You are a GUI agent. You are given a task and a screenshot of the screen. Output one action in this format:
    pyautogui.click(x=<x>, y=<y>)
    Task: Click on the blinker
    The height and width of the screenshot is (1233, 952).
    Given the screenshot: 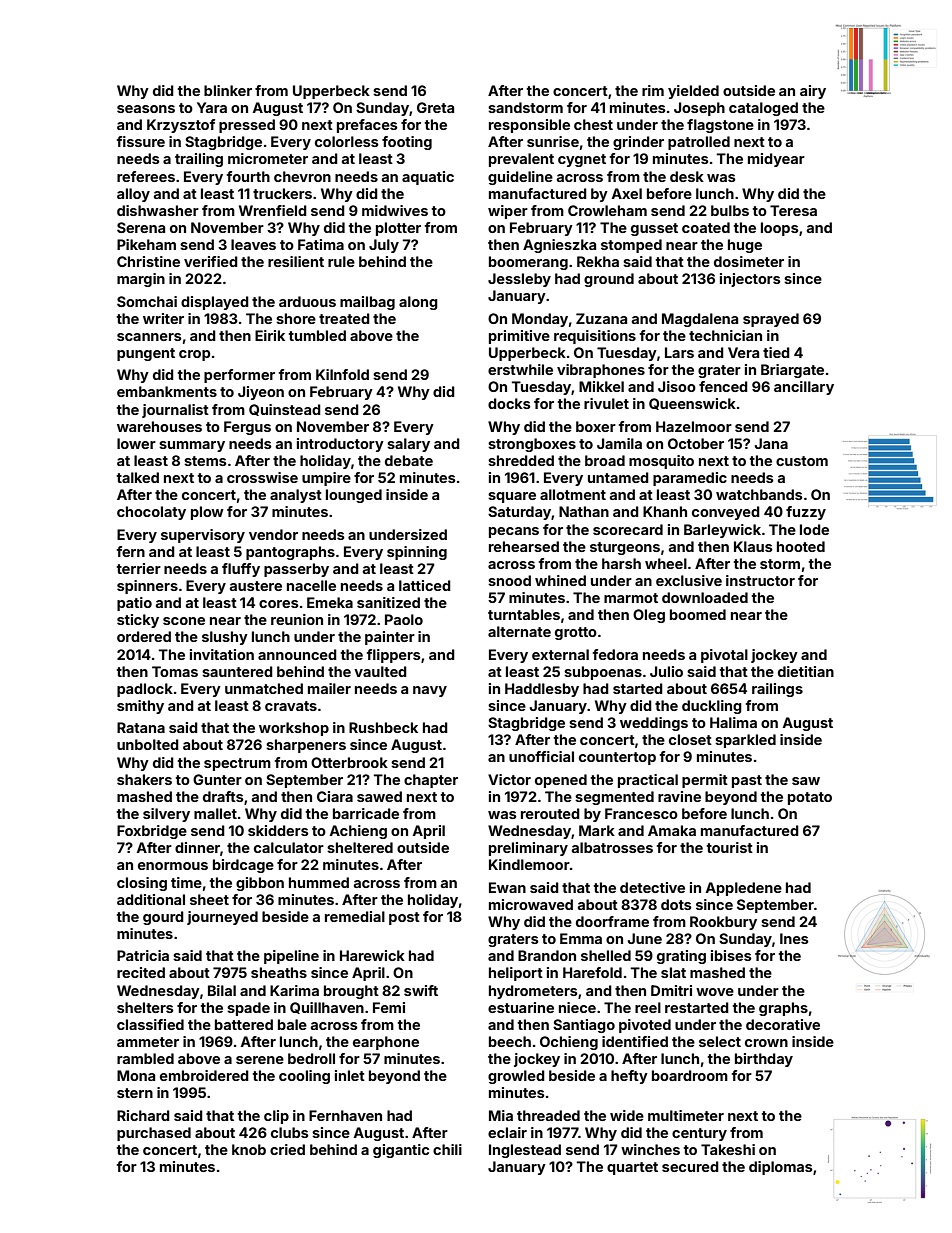 What is the action you would take?
    pyautogui.click(x=228, y=90)
